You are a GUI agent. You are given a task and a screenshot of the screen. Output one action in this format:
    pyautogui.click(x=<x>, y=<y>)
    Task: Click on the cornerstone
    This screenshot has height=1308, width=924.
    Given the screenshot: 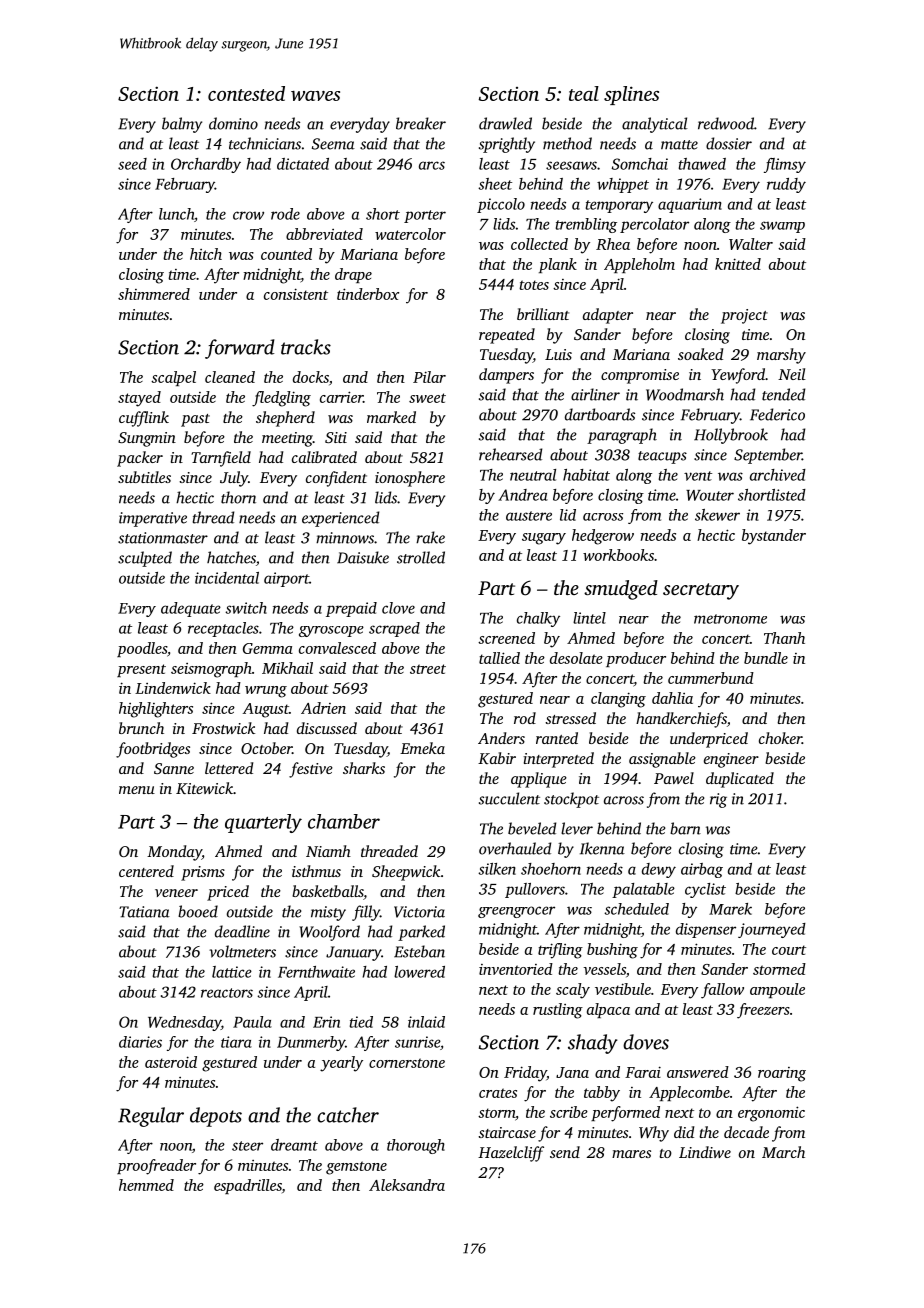 What is the action you would take?
    pyautogui.click(x=407, y=1063)
